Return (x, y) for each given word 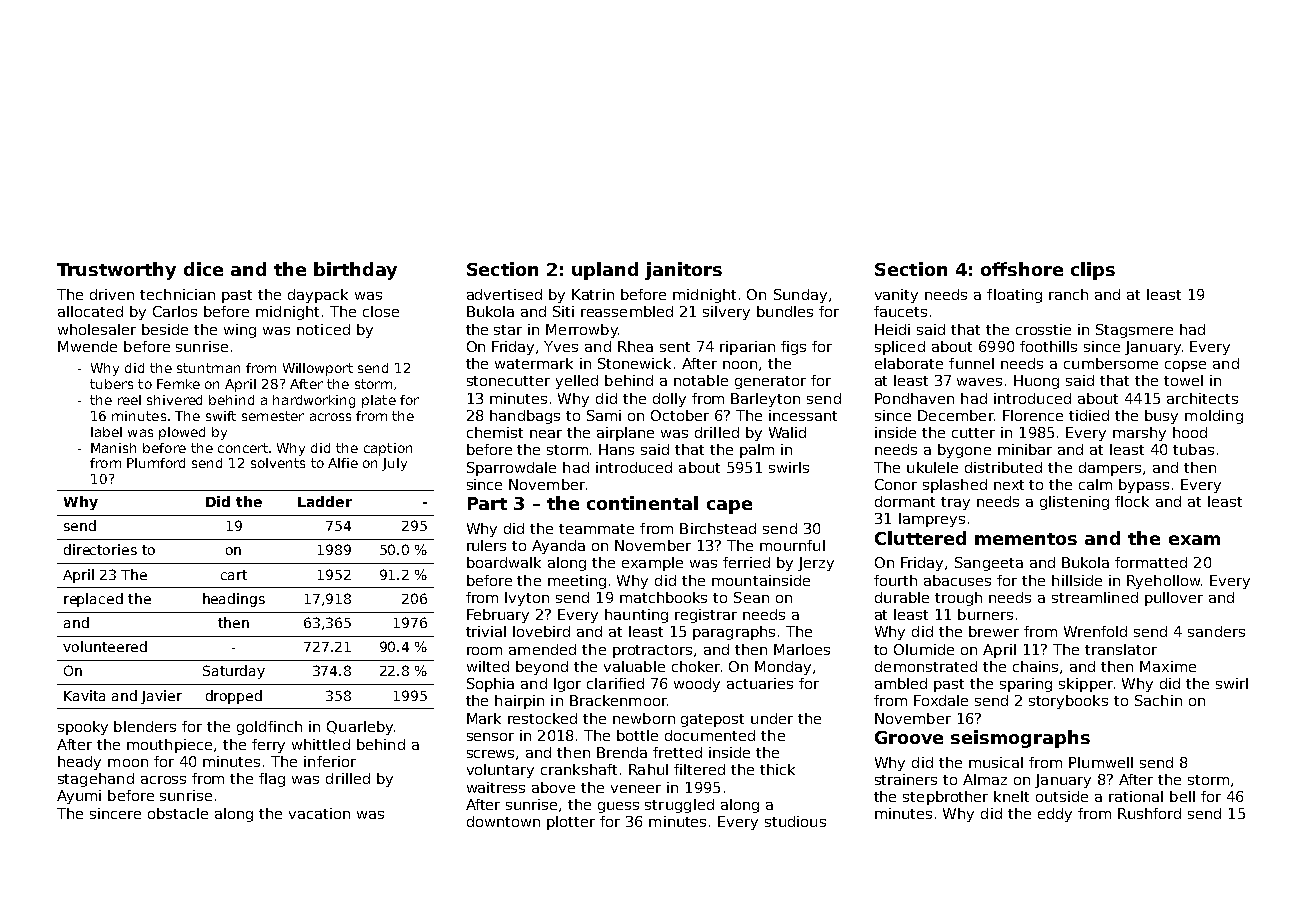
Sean (751, 597)
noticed (323, 329)
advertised (504, 294)
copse (1185, 366)
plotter (571, 823)
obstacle (178, 813)
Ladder (325, 501)
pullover (1174, 599)
